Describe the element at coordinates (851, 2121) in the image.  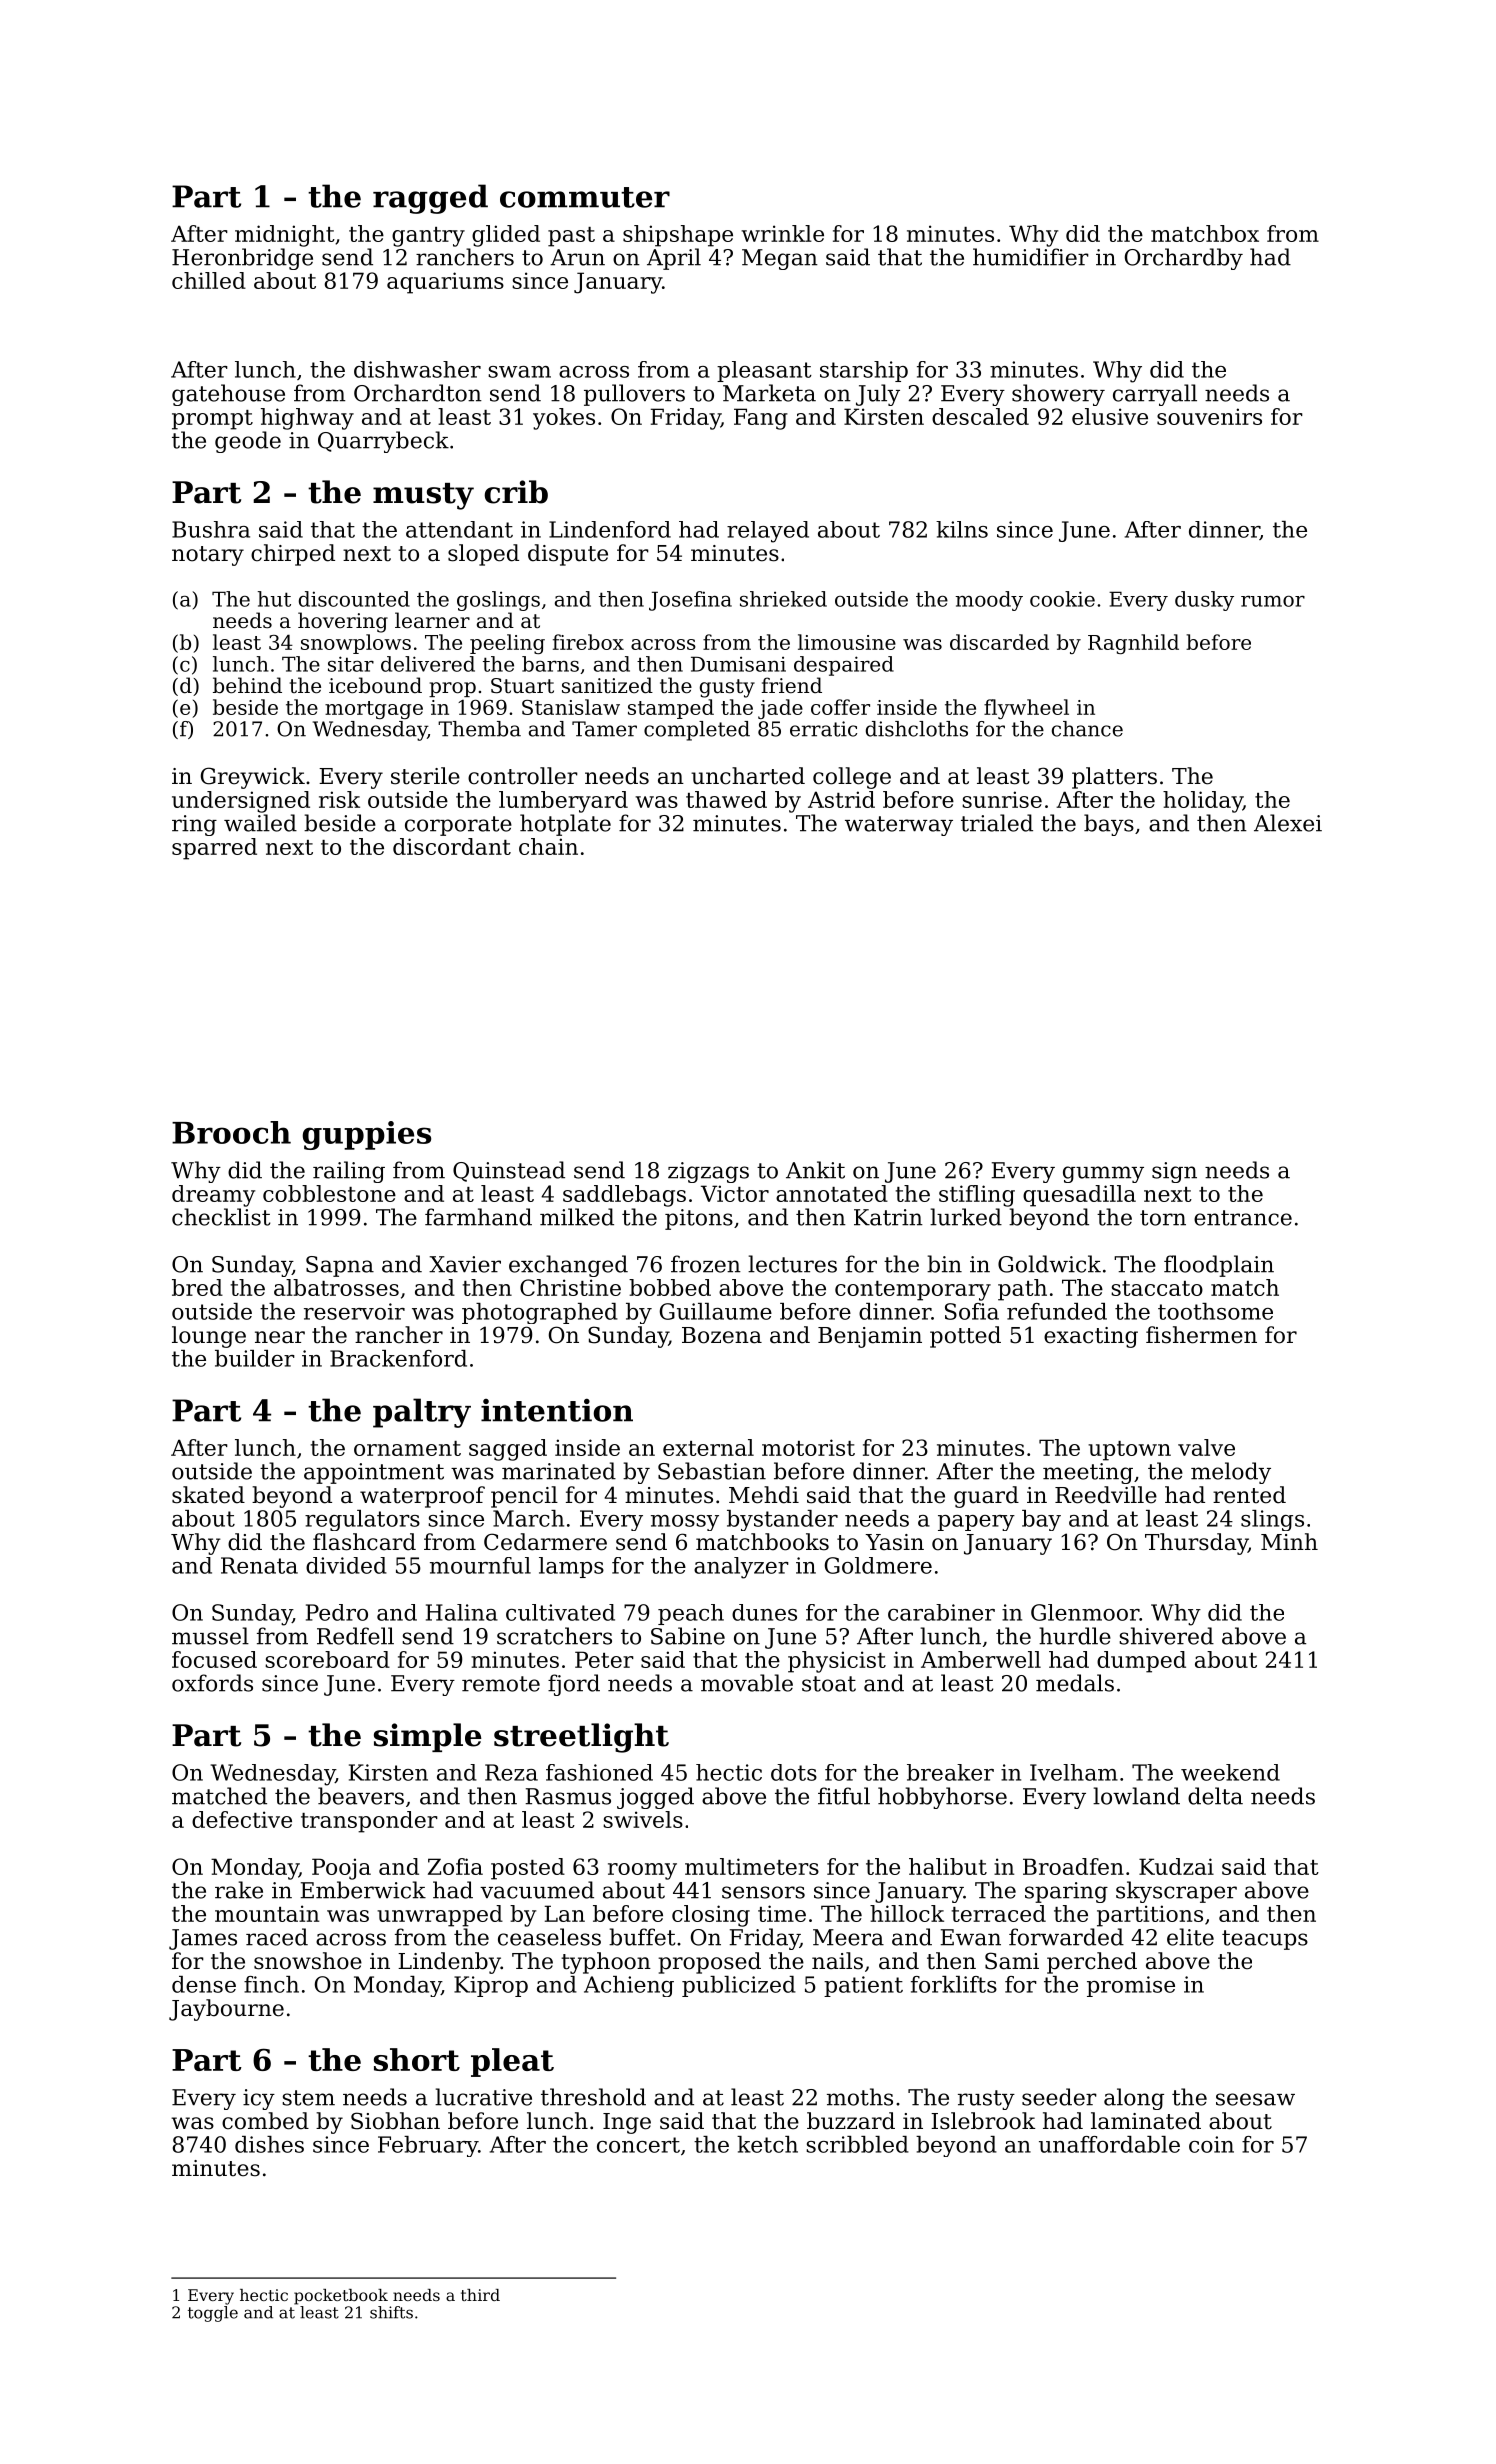
I see `buzzard` at that location.
